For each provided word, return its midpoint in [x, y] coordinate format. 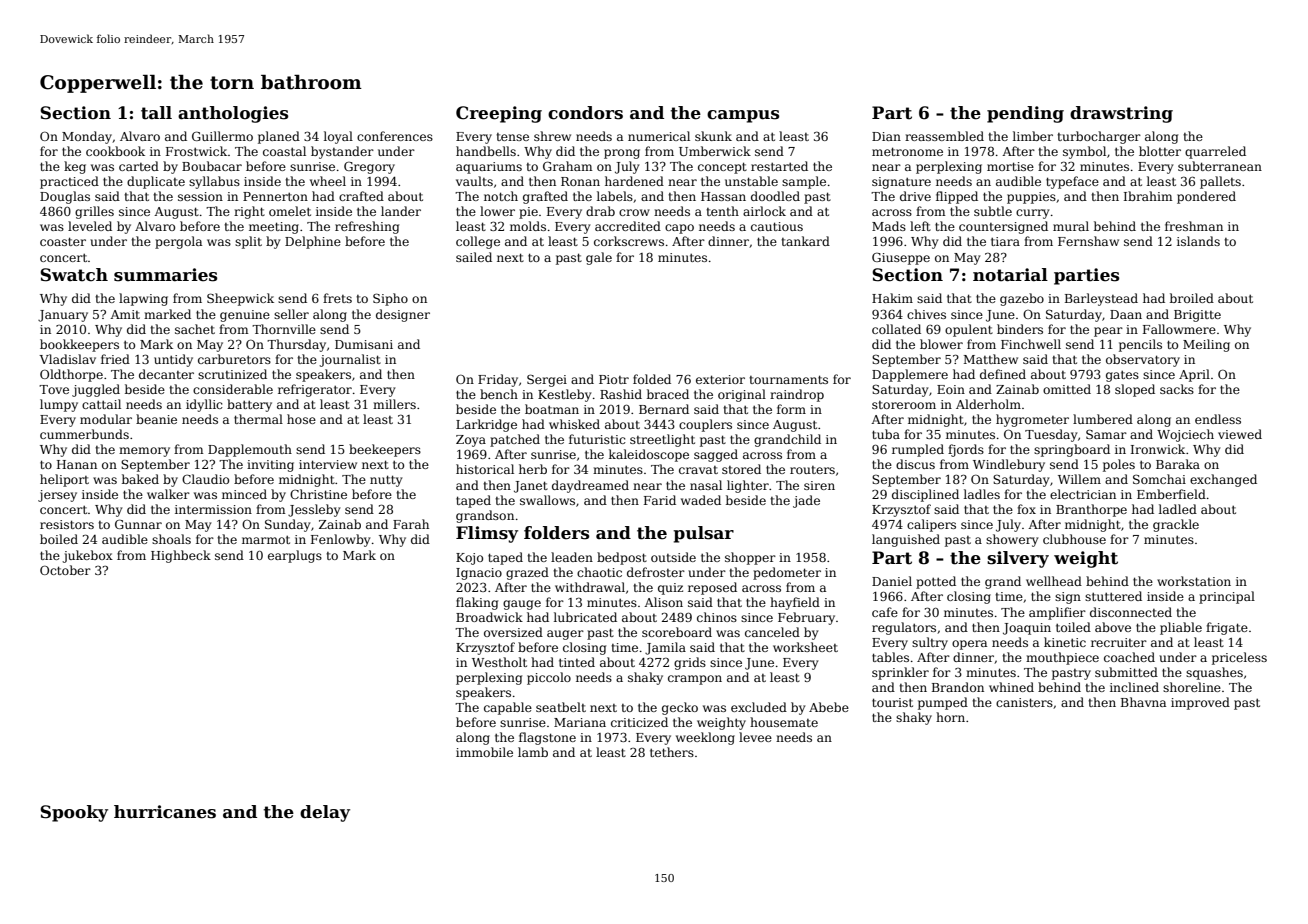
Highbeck [181, 556]
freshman [1194, 226]
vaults [474, 181]
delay [325, 813]
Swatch [74, 275]
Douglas [65, 197]
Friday [498, 380]
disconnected [1131, 612]
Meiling [1206, 345]
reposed [712, 588]
